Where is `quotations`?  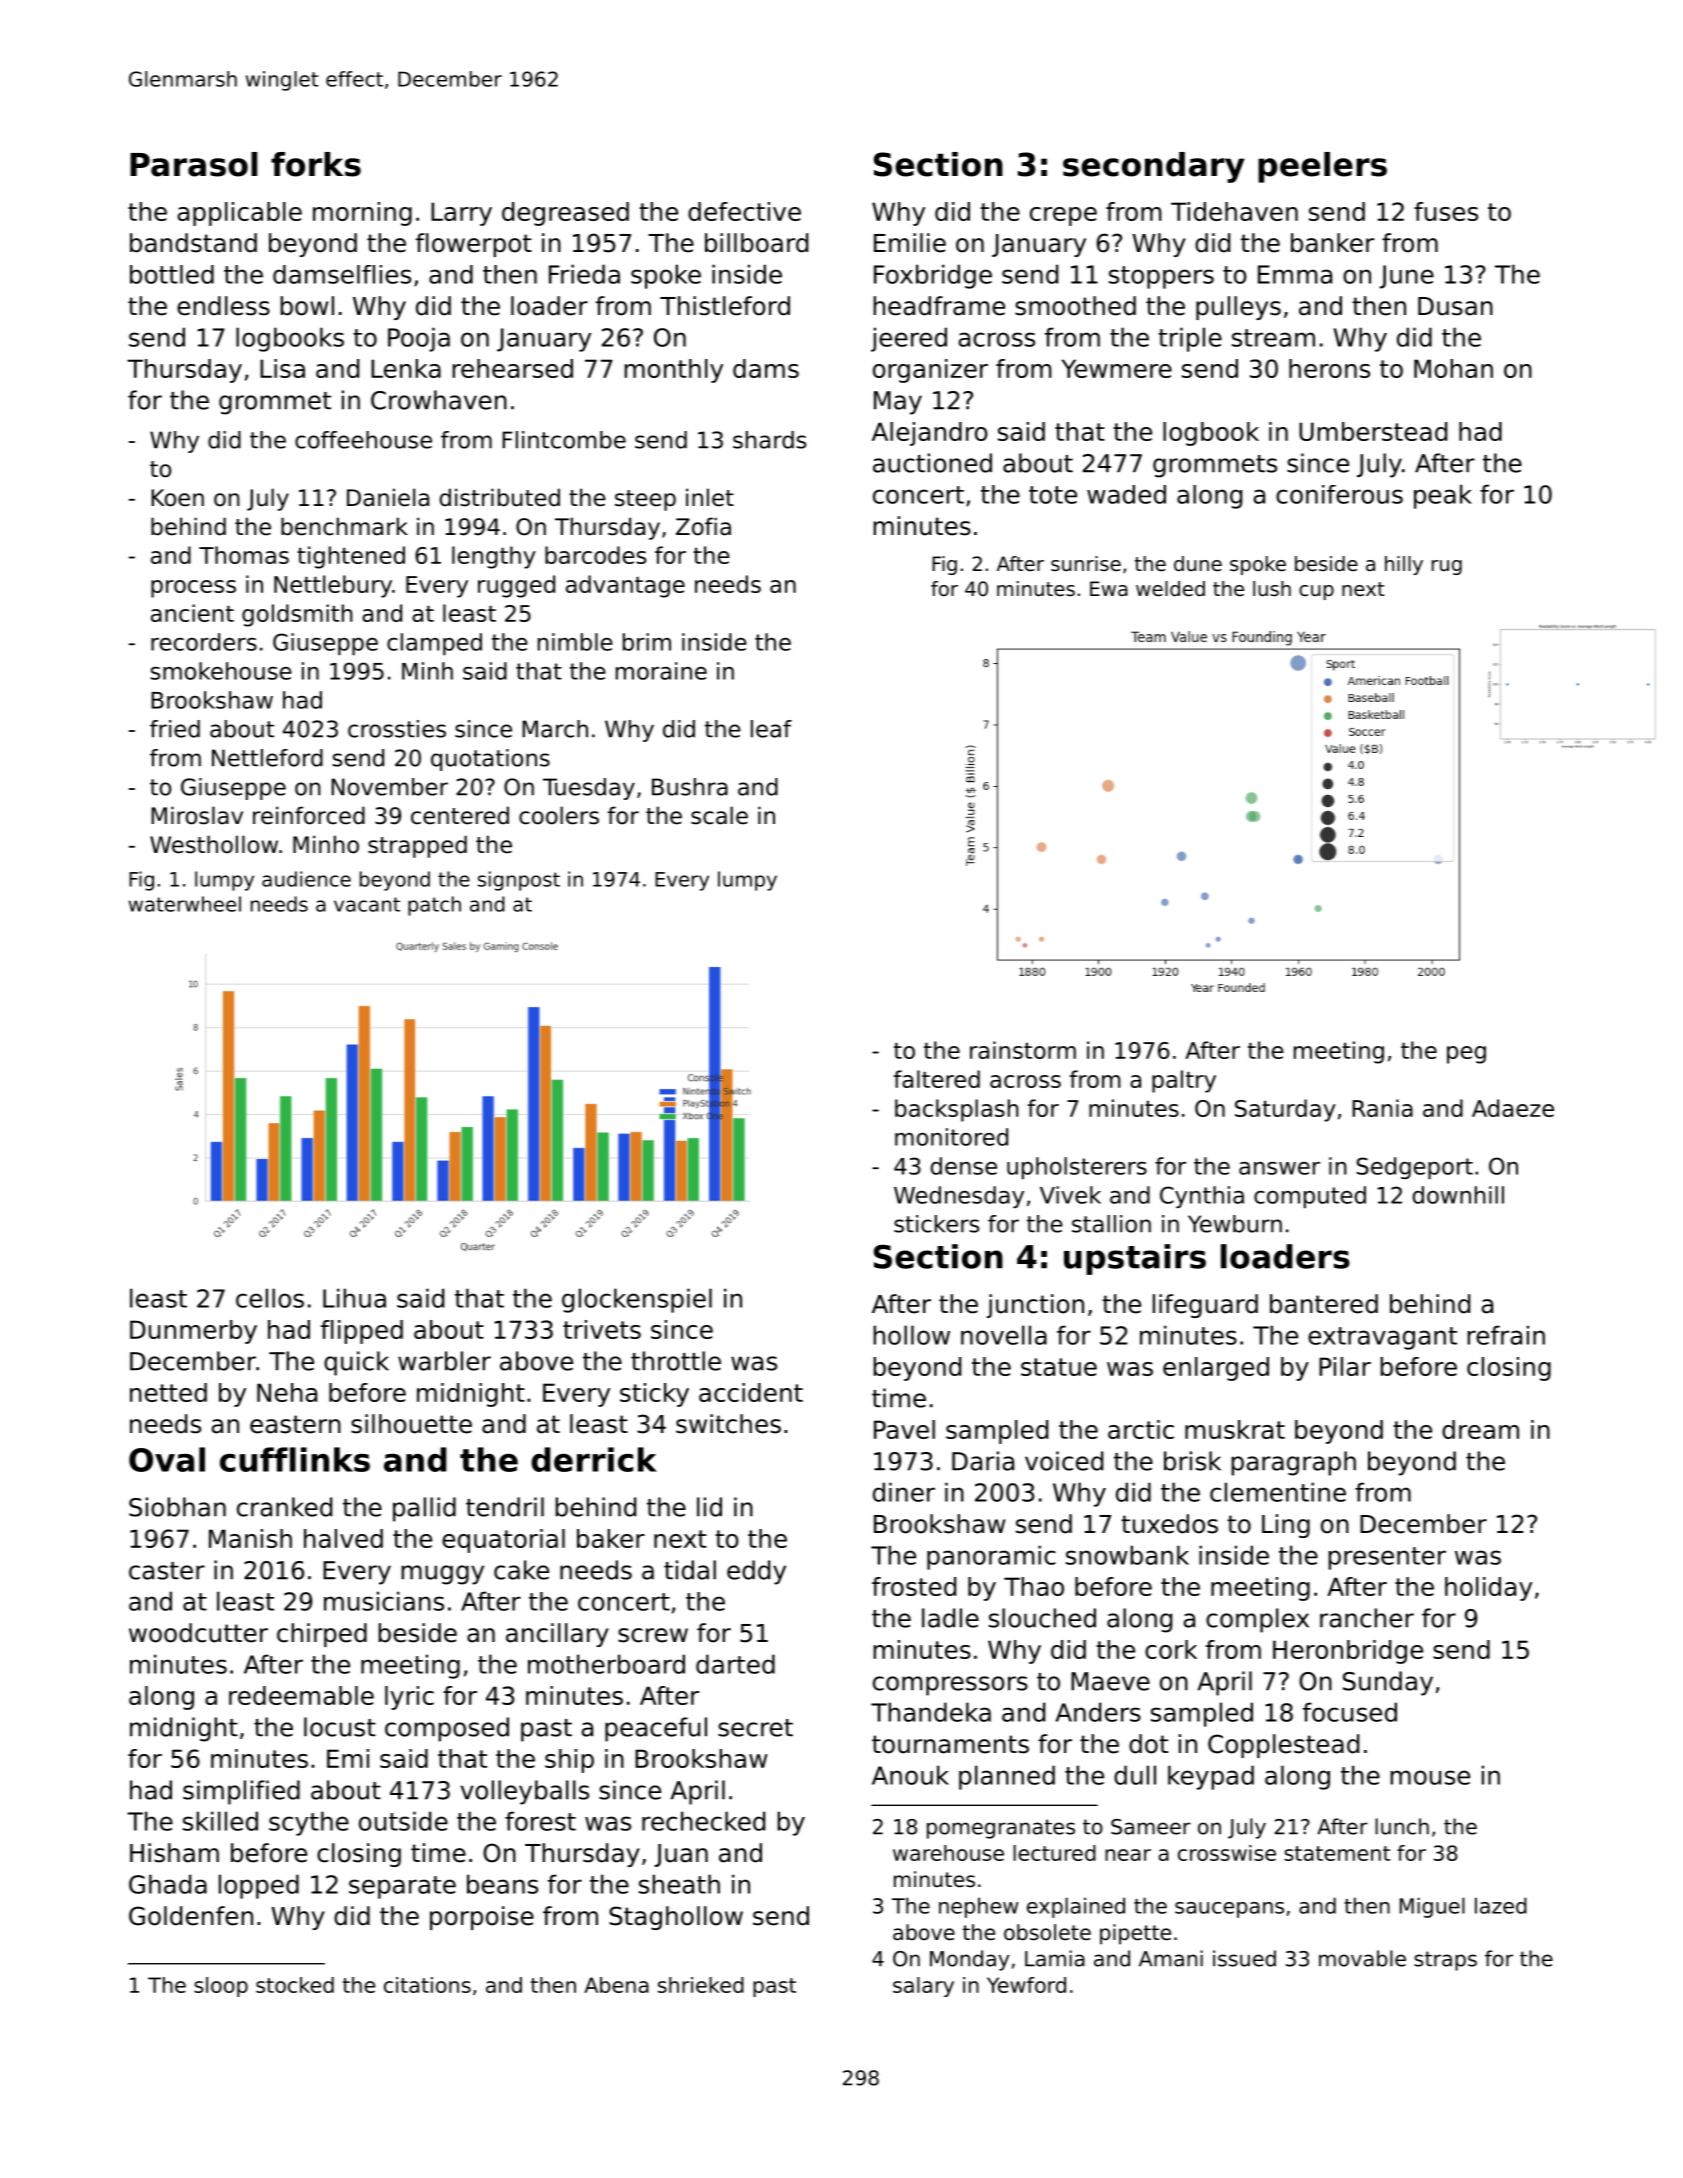
quotations is located at coordinates (490, 760).
